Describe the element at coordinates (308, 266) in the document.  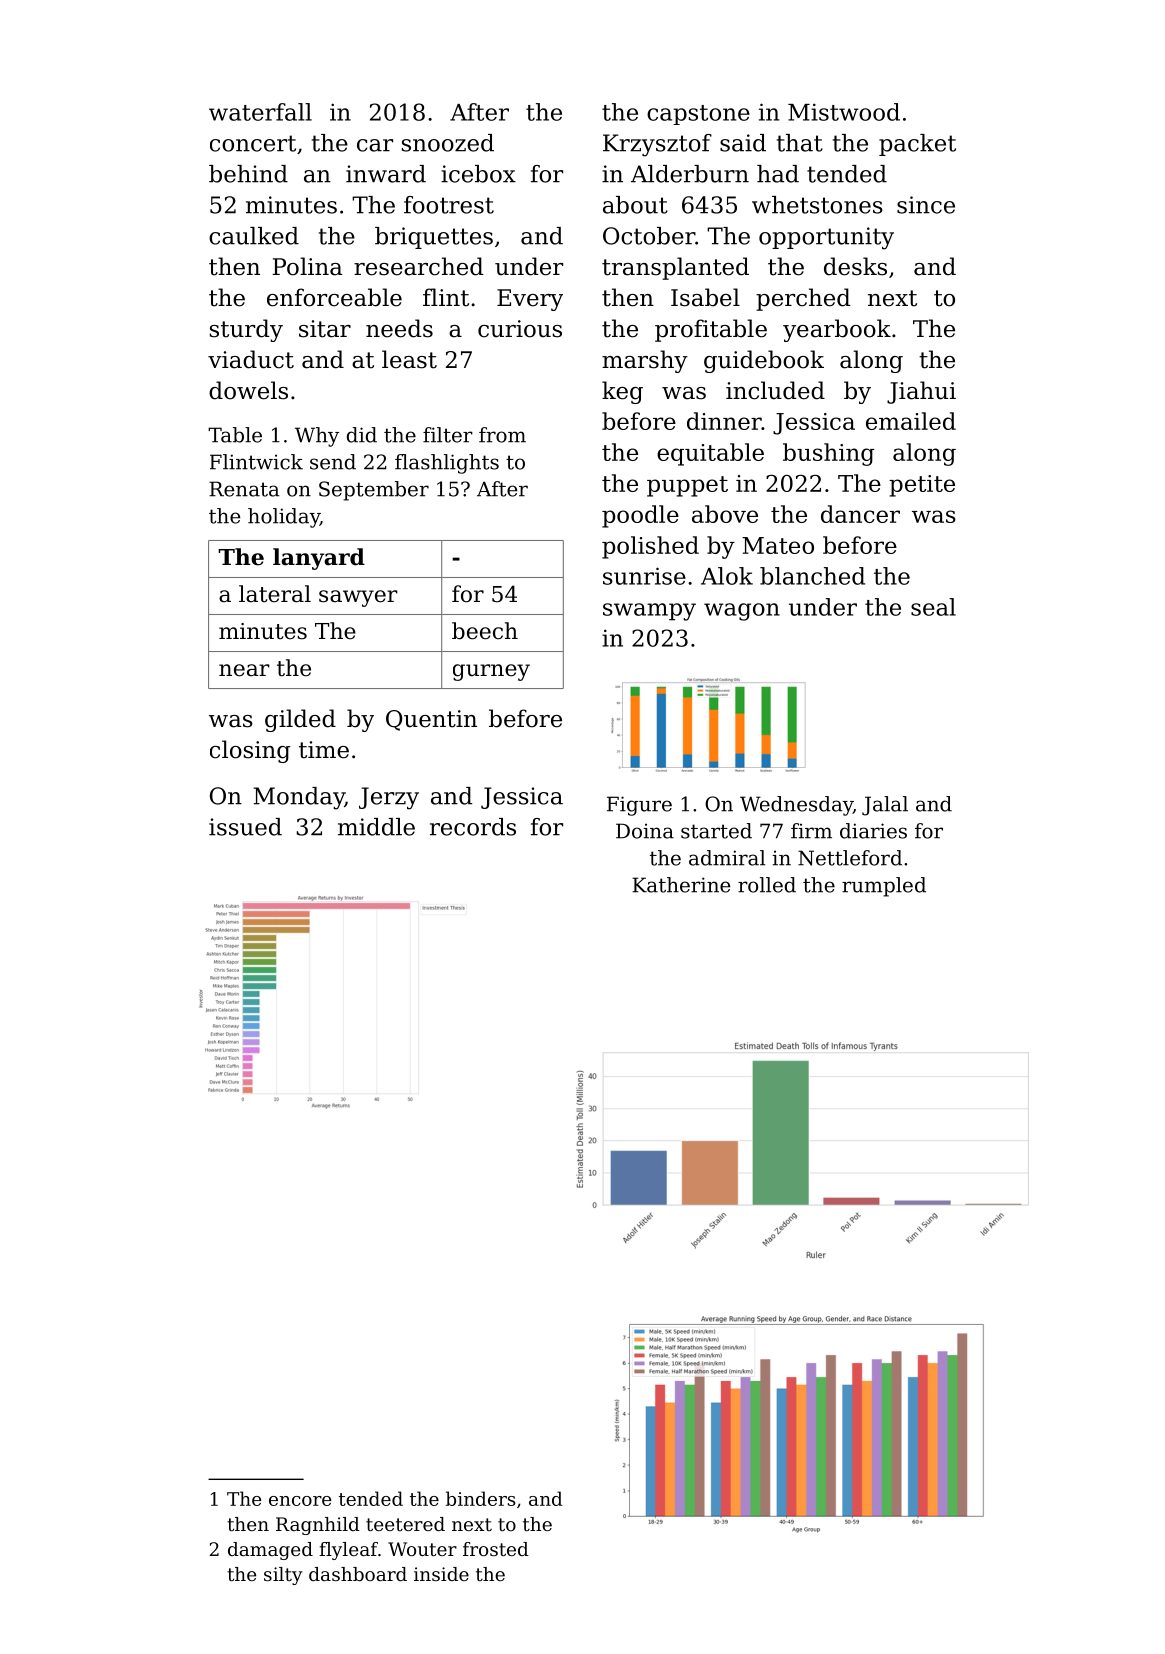
I see `Polina` at that location.
